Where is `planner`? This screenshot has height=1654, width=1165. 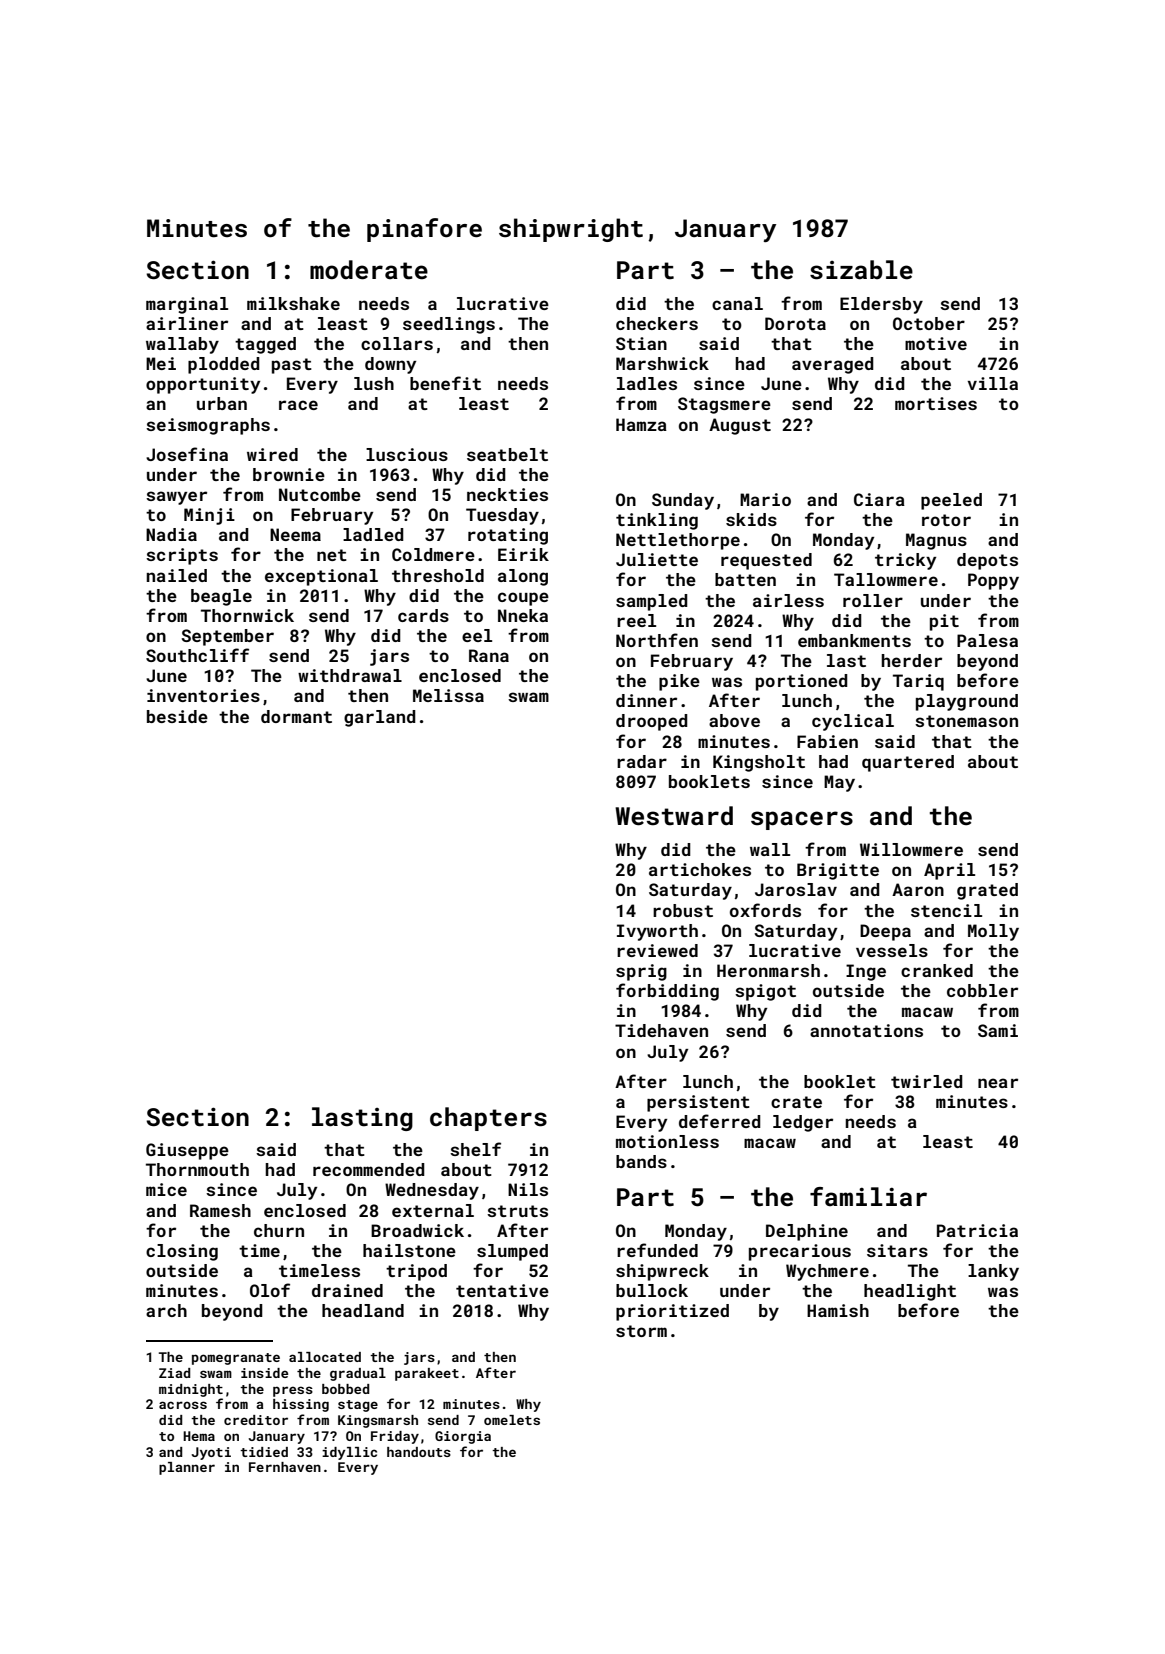 planner is located at coordinates (187, 1468).
